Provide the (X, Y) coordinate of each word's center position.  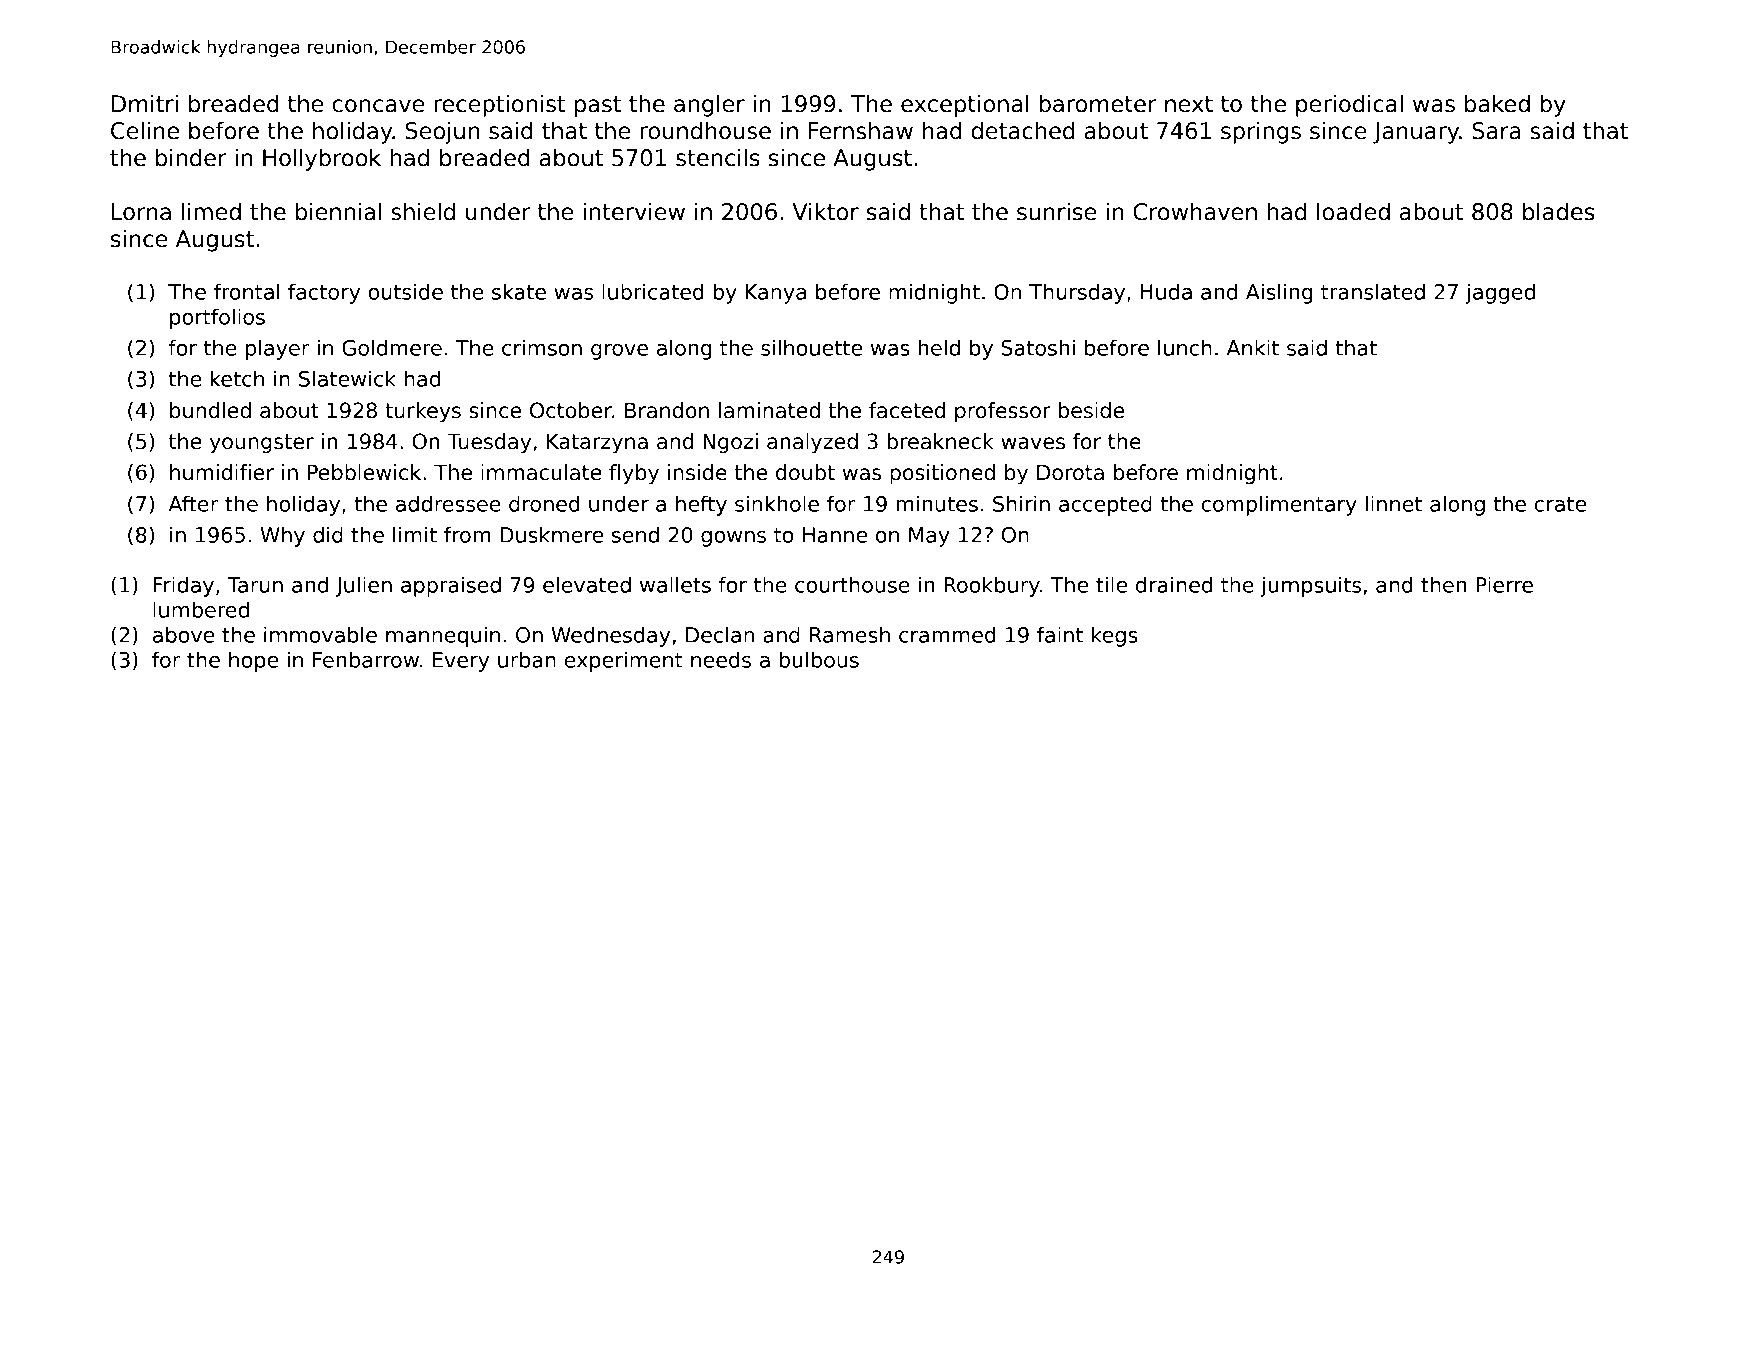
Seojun (442, 132)
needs (721, 659)
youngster (262, 443)
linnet (1394, 503)
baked (1497, 103)
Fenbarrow (366, 659)
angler (709, 105)
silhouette (811, 347)
